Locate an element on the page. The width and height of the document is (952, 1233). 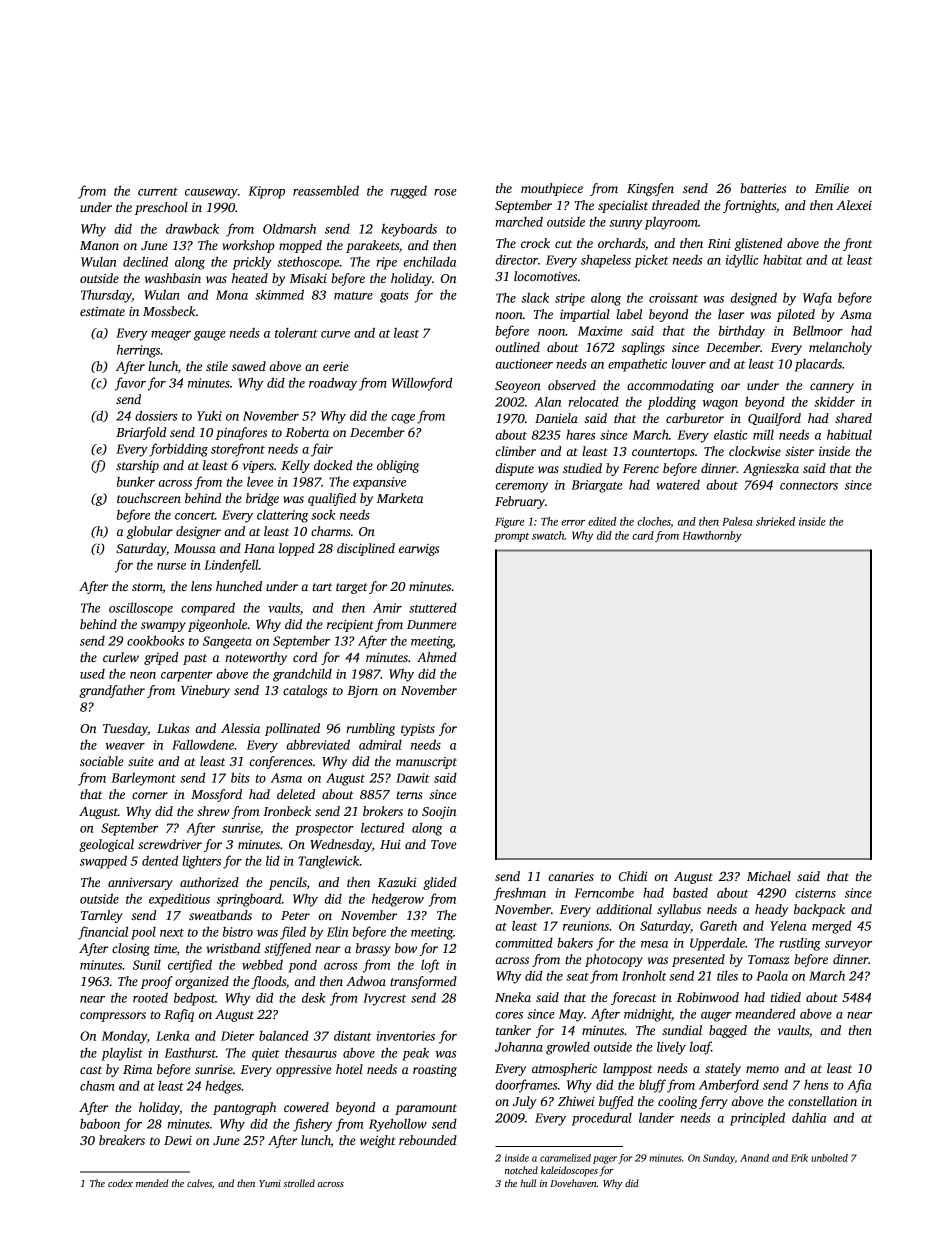
swatch is located at coordinates (548, 535).
